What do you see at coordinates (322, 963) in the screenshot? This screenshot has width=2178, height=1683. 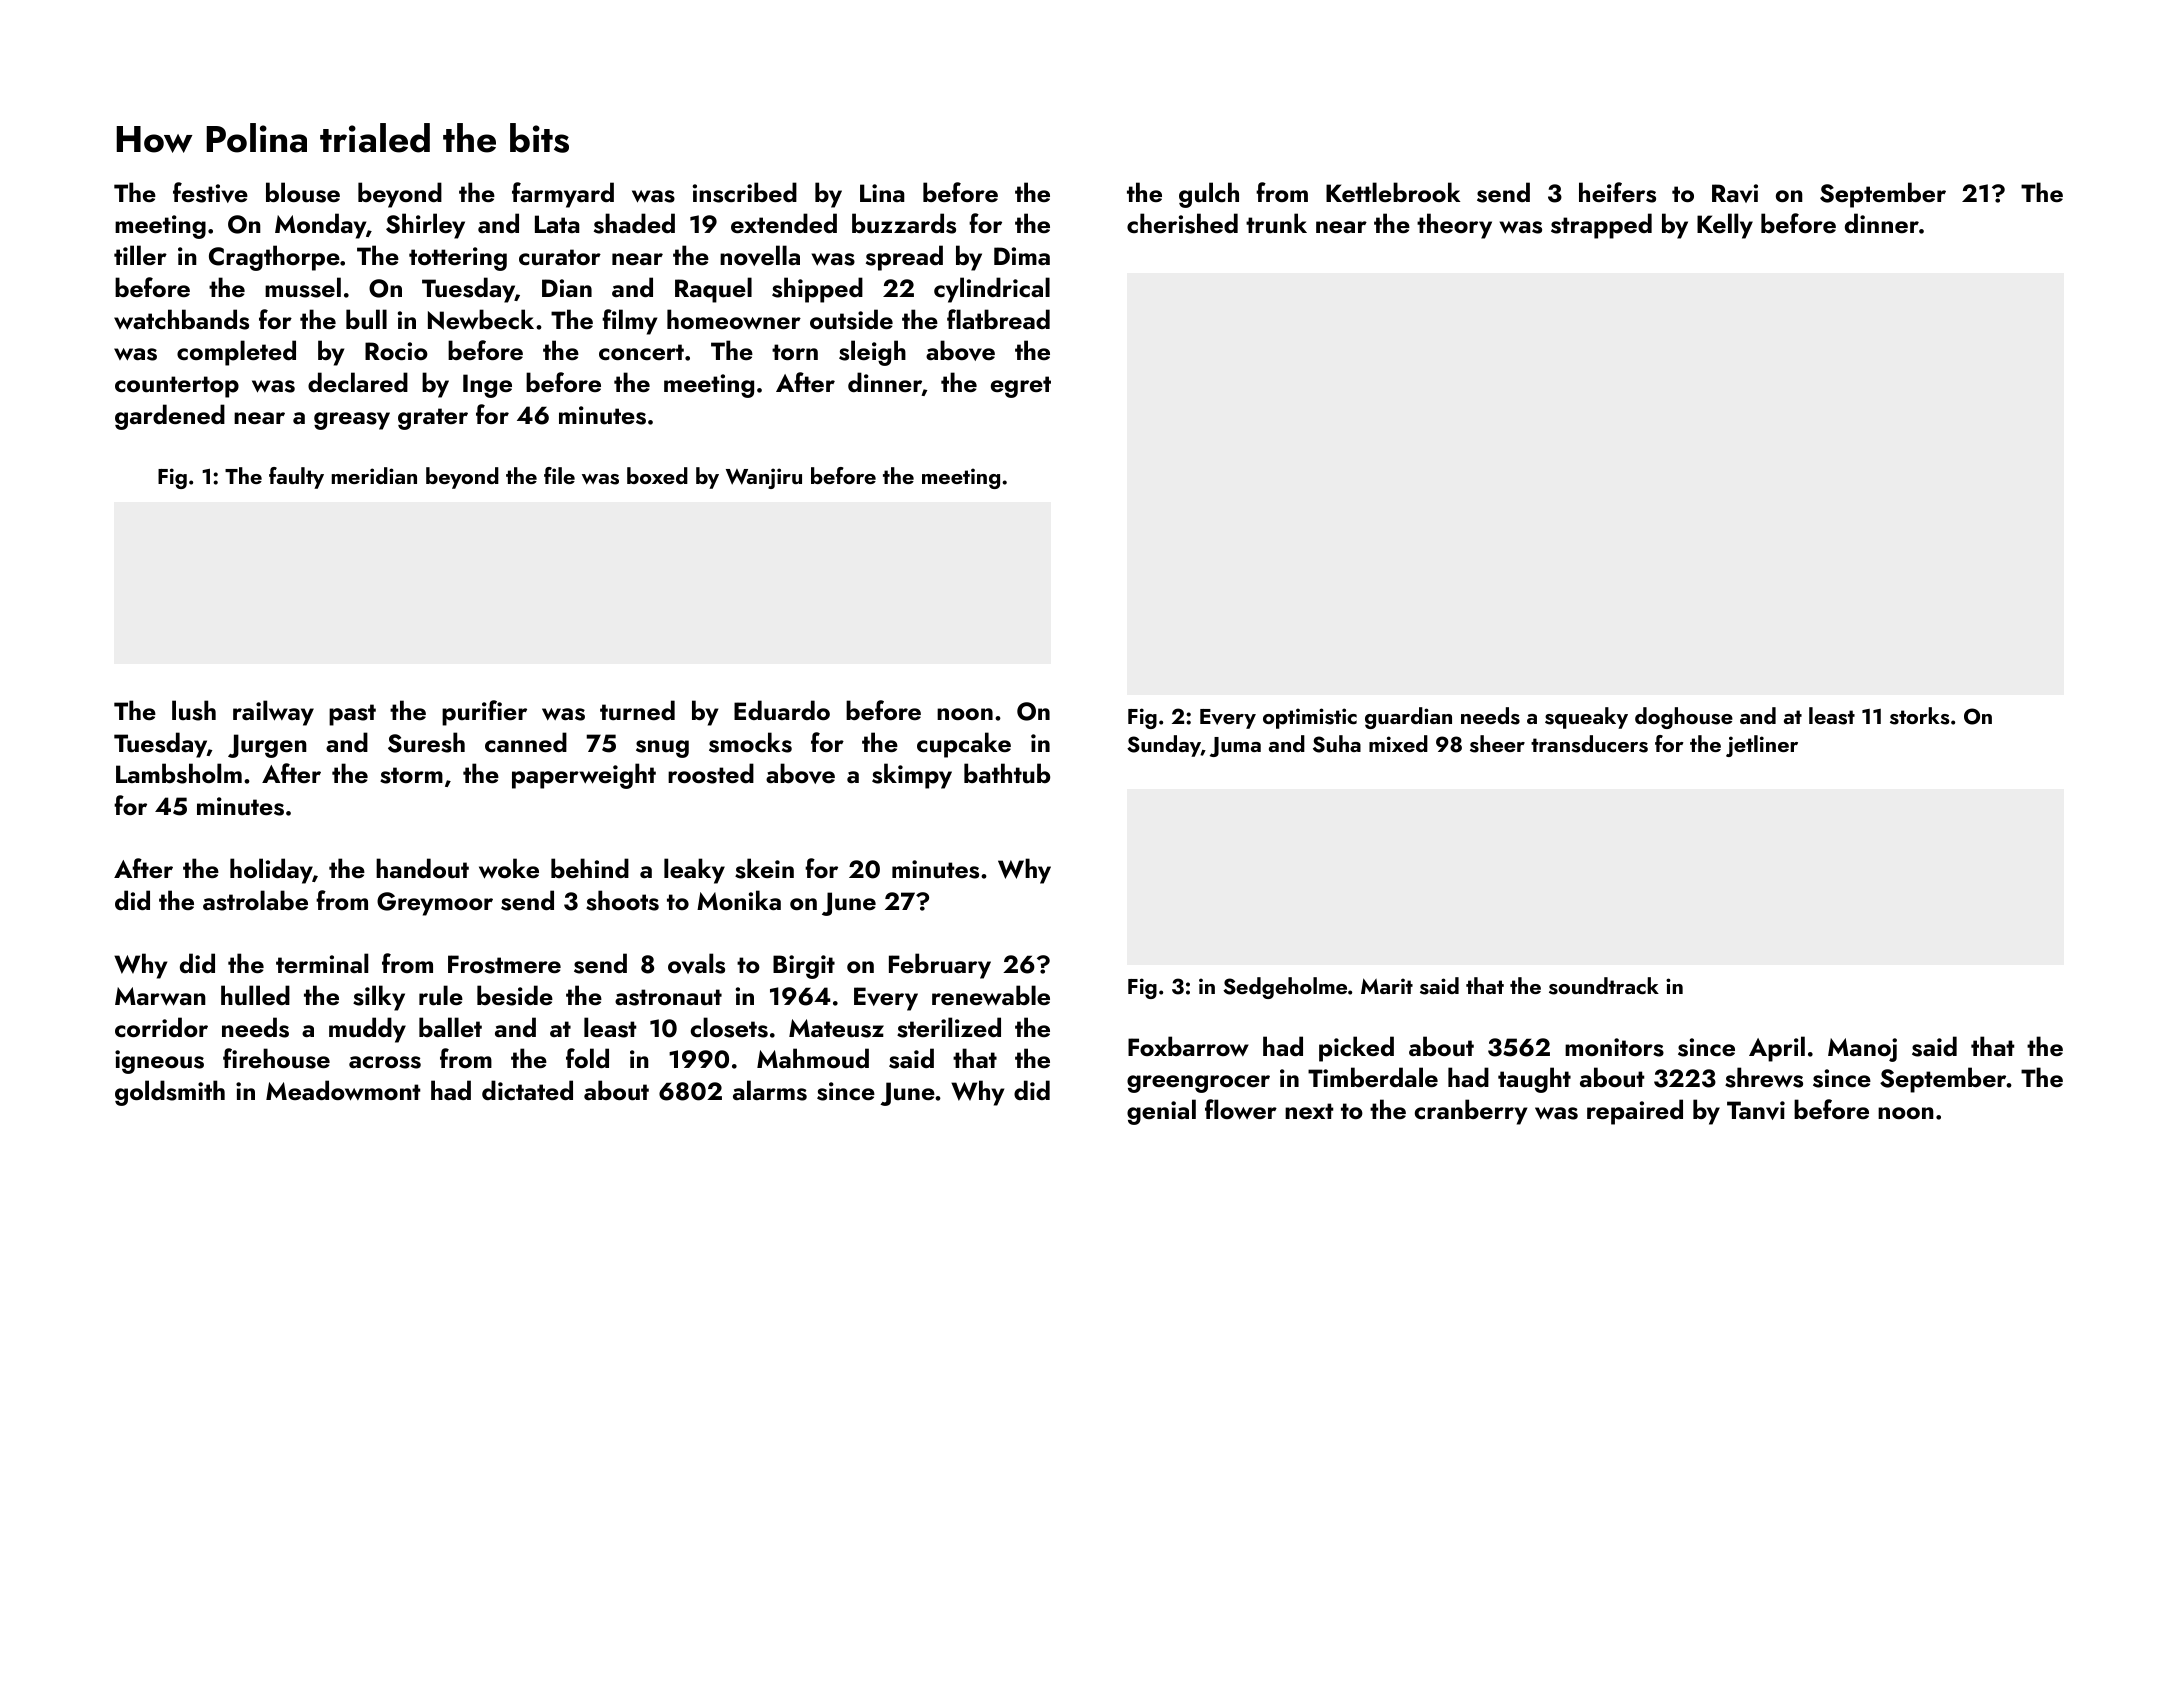 I see `terminal` at bounding box center [322, 963].
